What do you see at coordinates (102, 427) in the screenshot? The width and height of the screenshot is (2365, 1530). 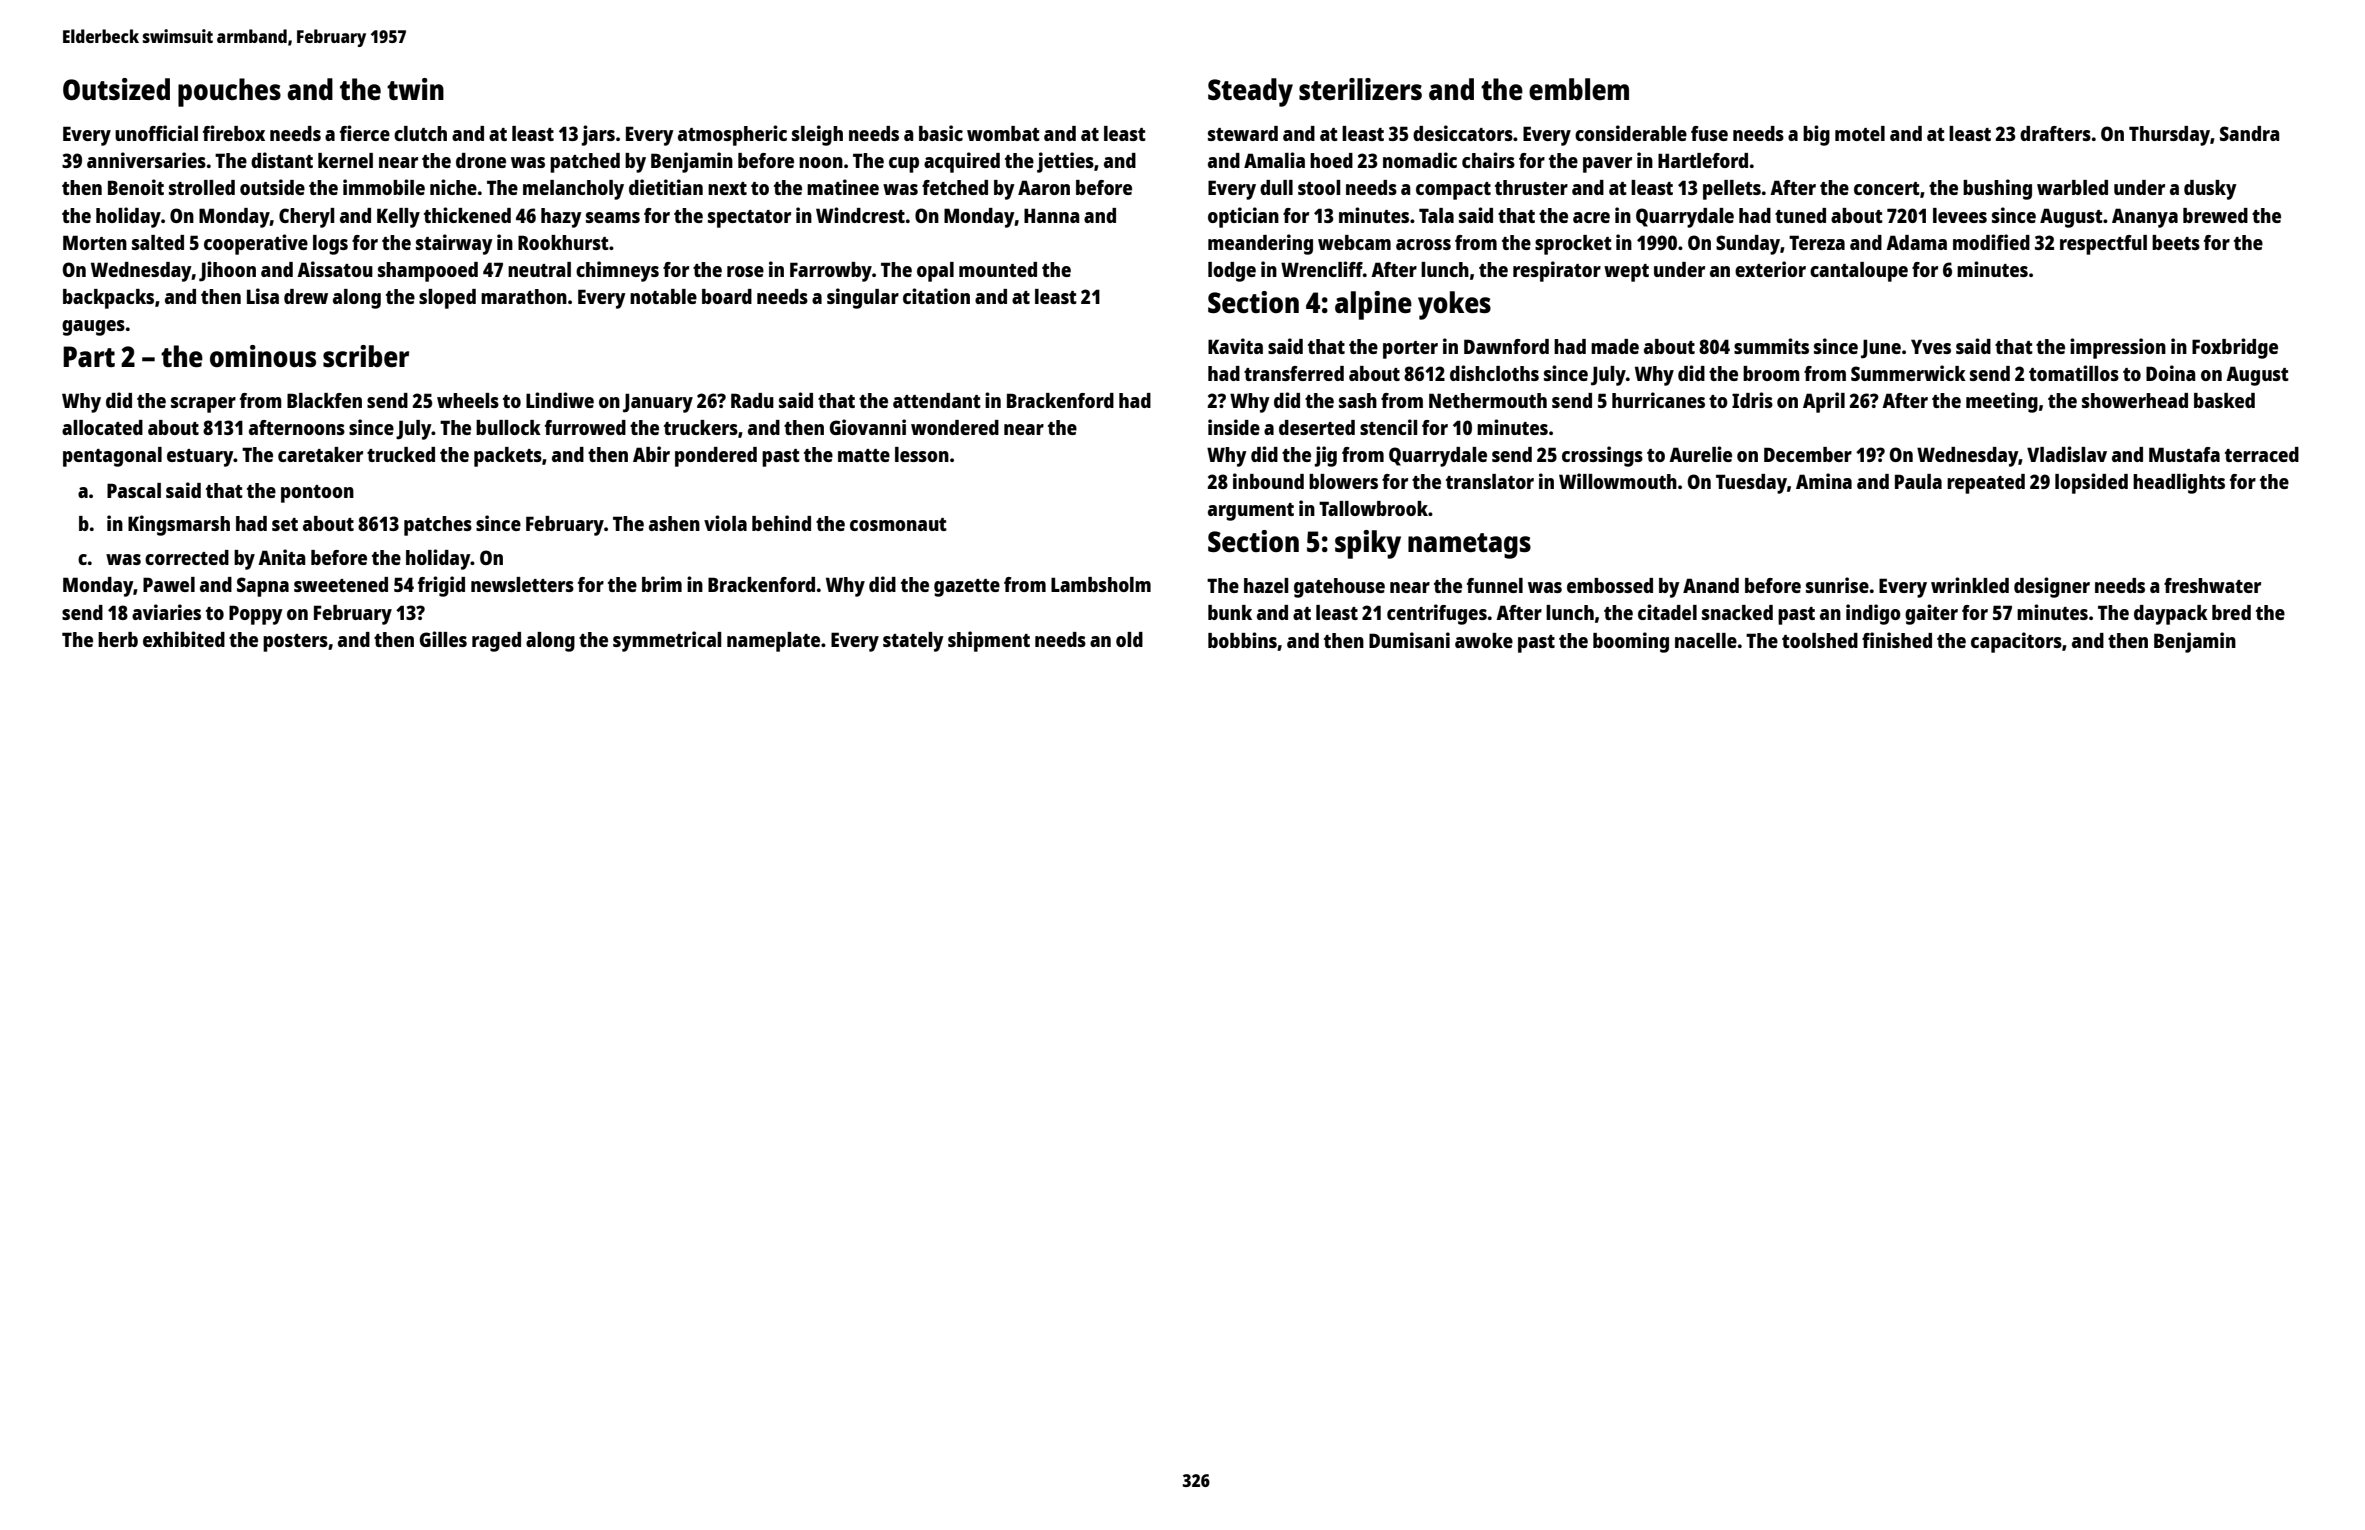 I see `allocated` at bounding box center [102, 427].
